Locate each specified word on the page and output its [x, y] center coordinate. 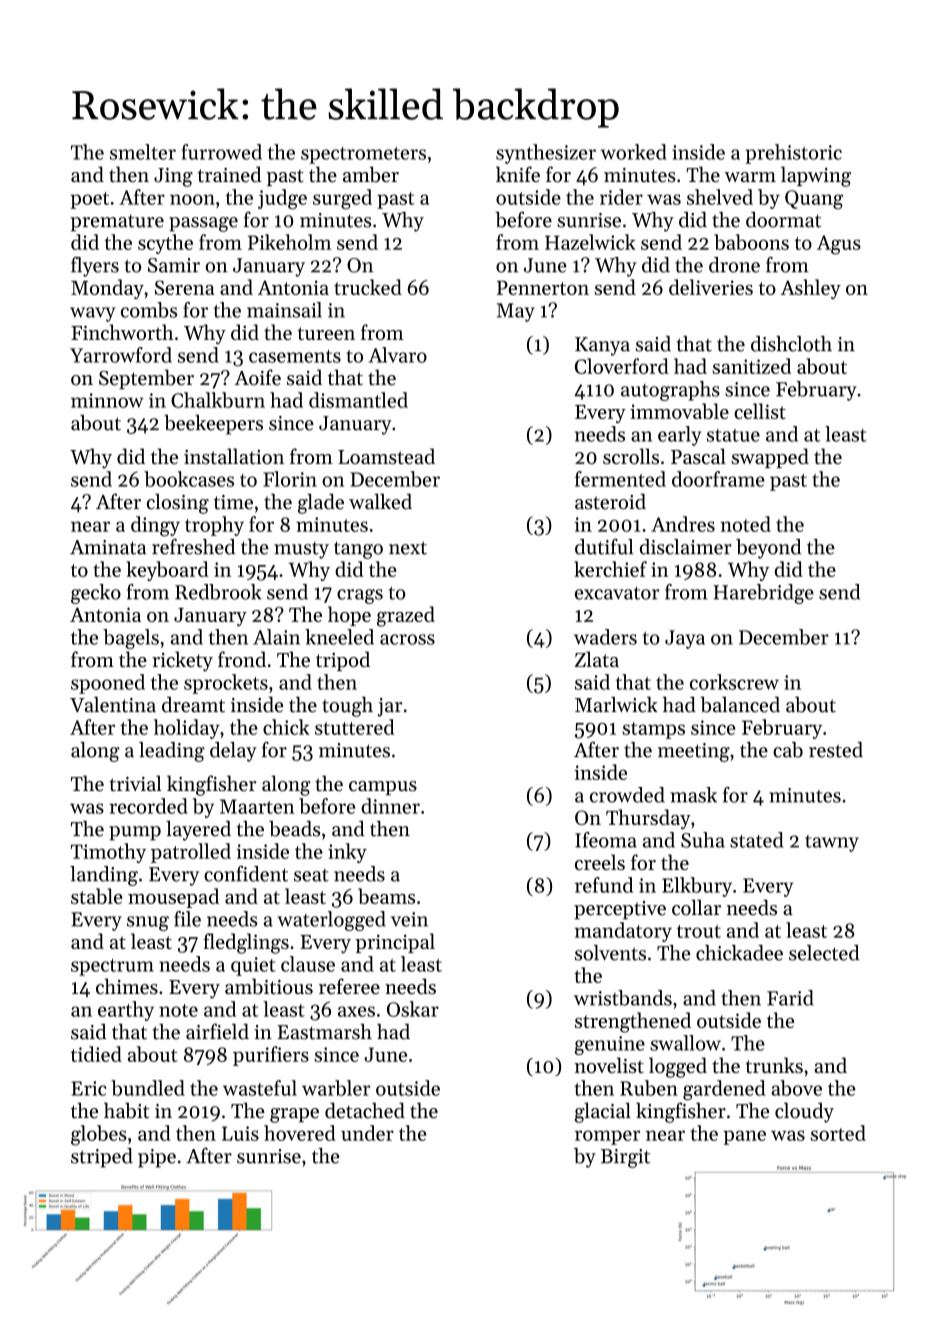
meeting [694, 752]
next [408, 548]
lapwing [816, 176]
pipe [157, 1158]
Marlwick [616, 704]
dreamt [193, 704]
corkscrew [734, 682]
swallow [685, 1043]
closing [178, 504]
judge [282, 199]
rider [621, 197]
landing [104, 876]
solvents [610, 953]
